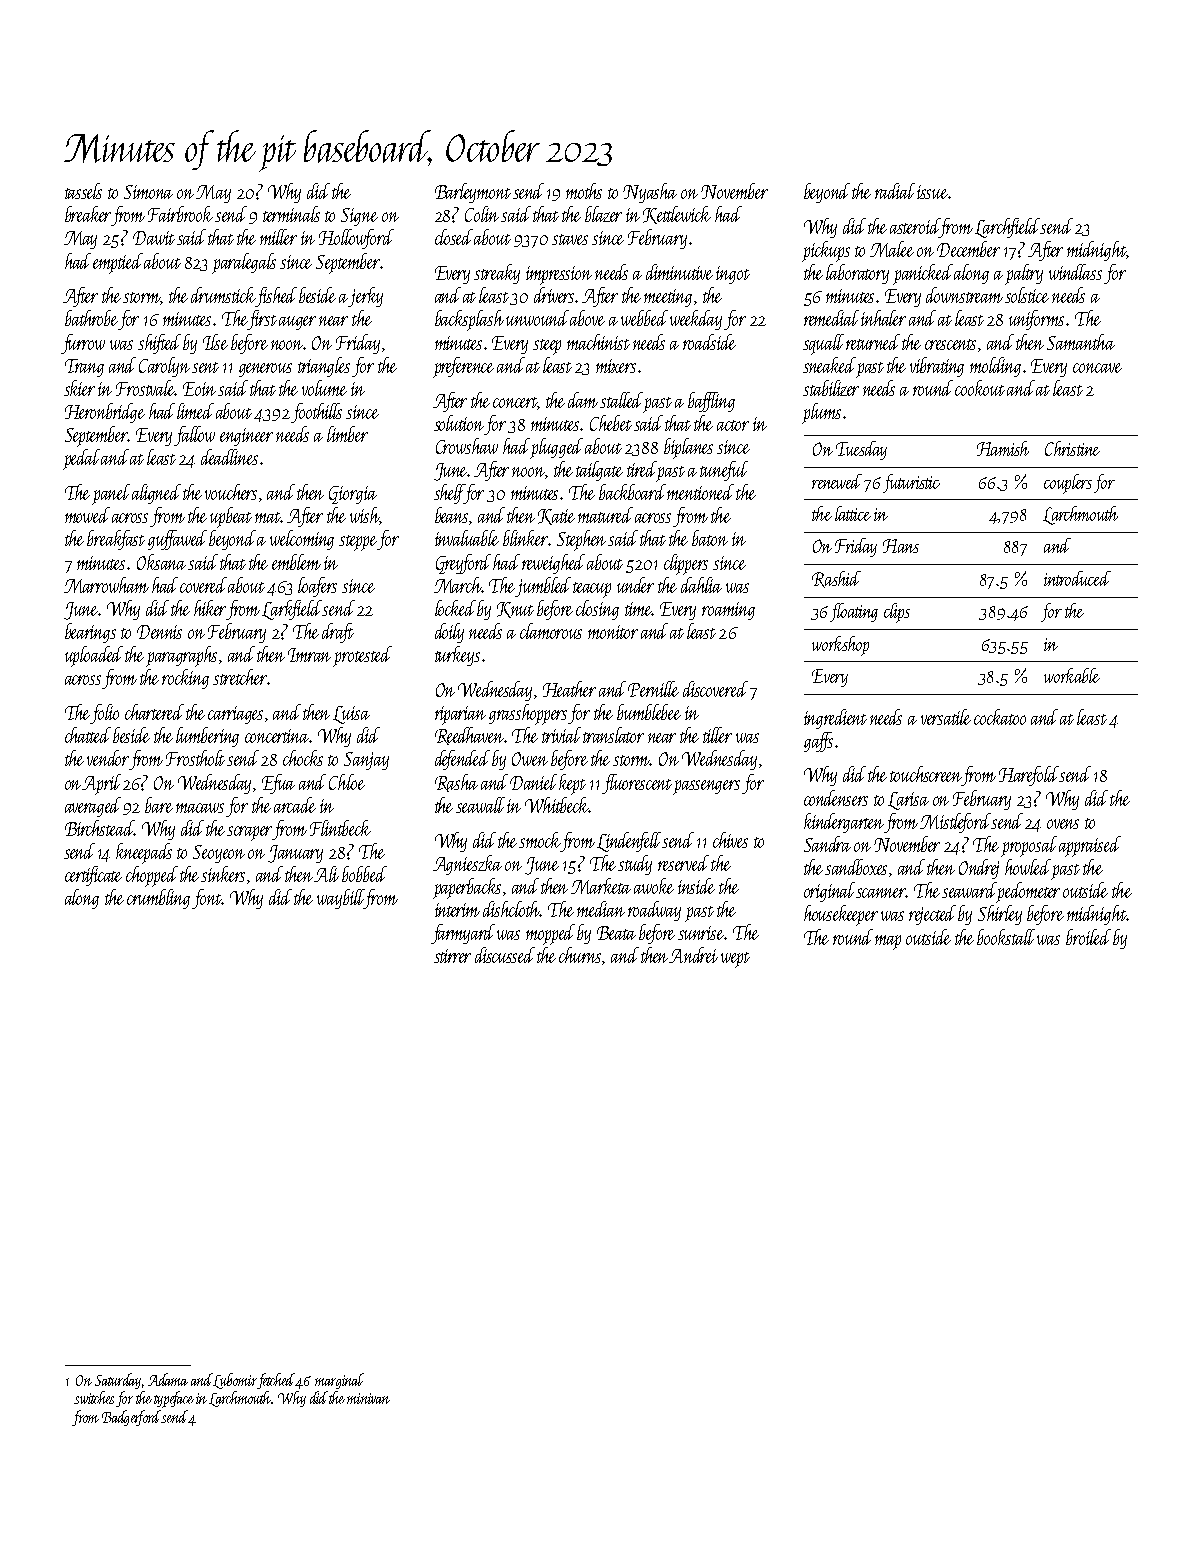  I want to click on Larchfield, so click(1008, 228).
